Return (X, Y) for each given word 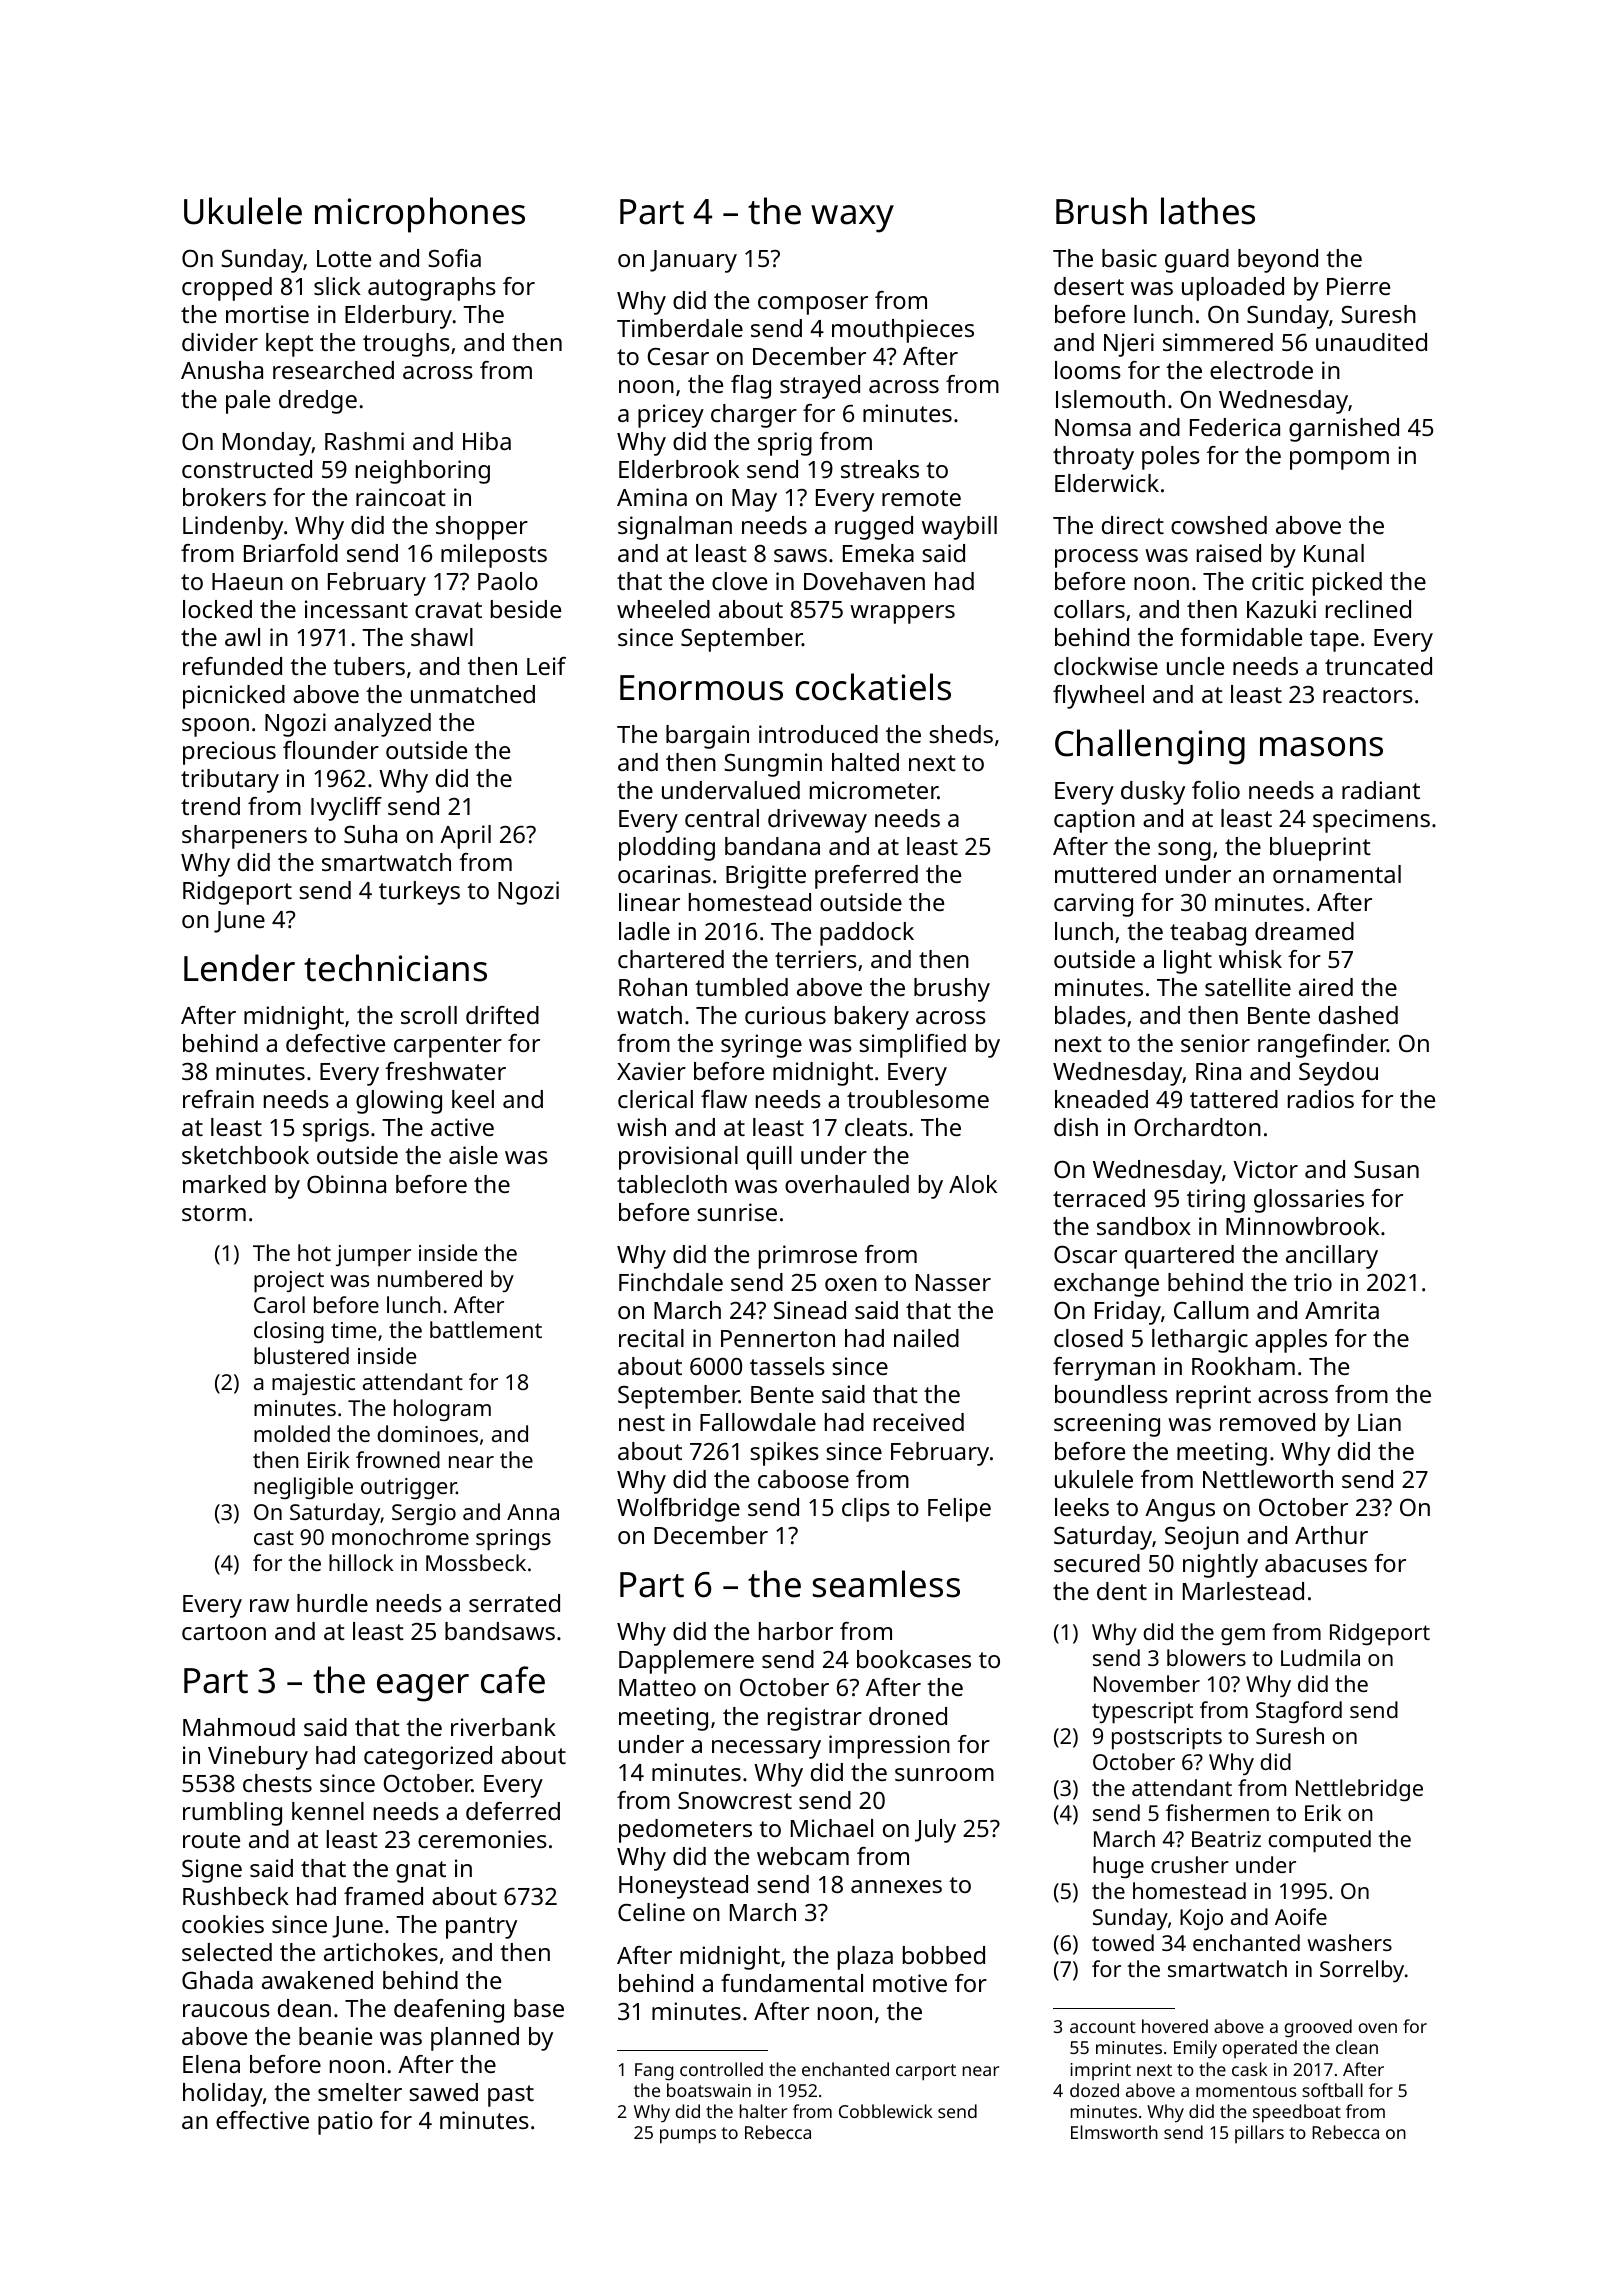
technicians (395, 968)
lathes (1208, 211)
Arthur (1331, 1535)
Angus (1180, 1510)
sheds (961, 734)
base (539, 2008)
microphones (420, 215)
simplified (912, 1046)
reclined (1368, 609)
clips (866, 1510)
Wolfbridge (678, 1510)
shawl (442, 637)
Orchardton (1197, 1127)
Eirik (329, 1459)
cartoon (224, 1632)
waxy (852, 219)
